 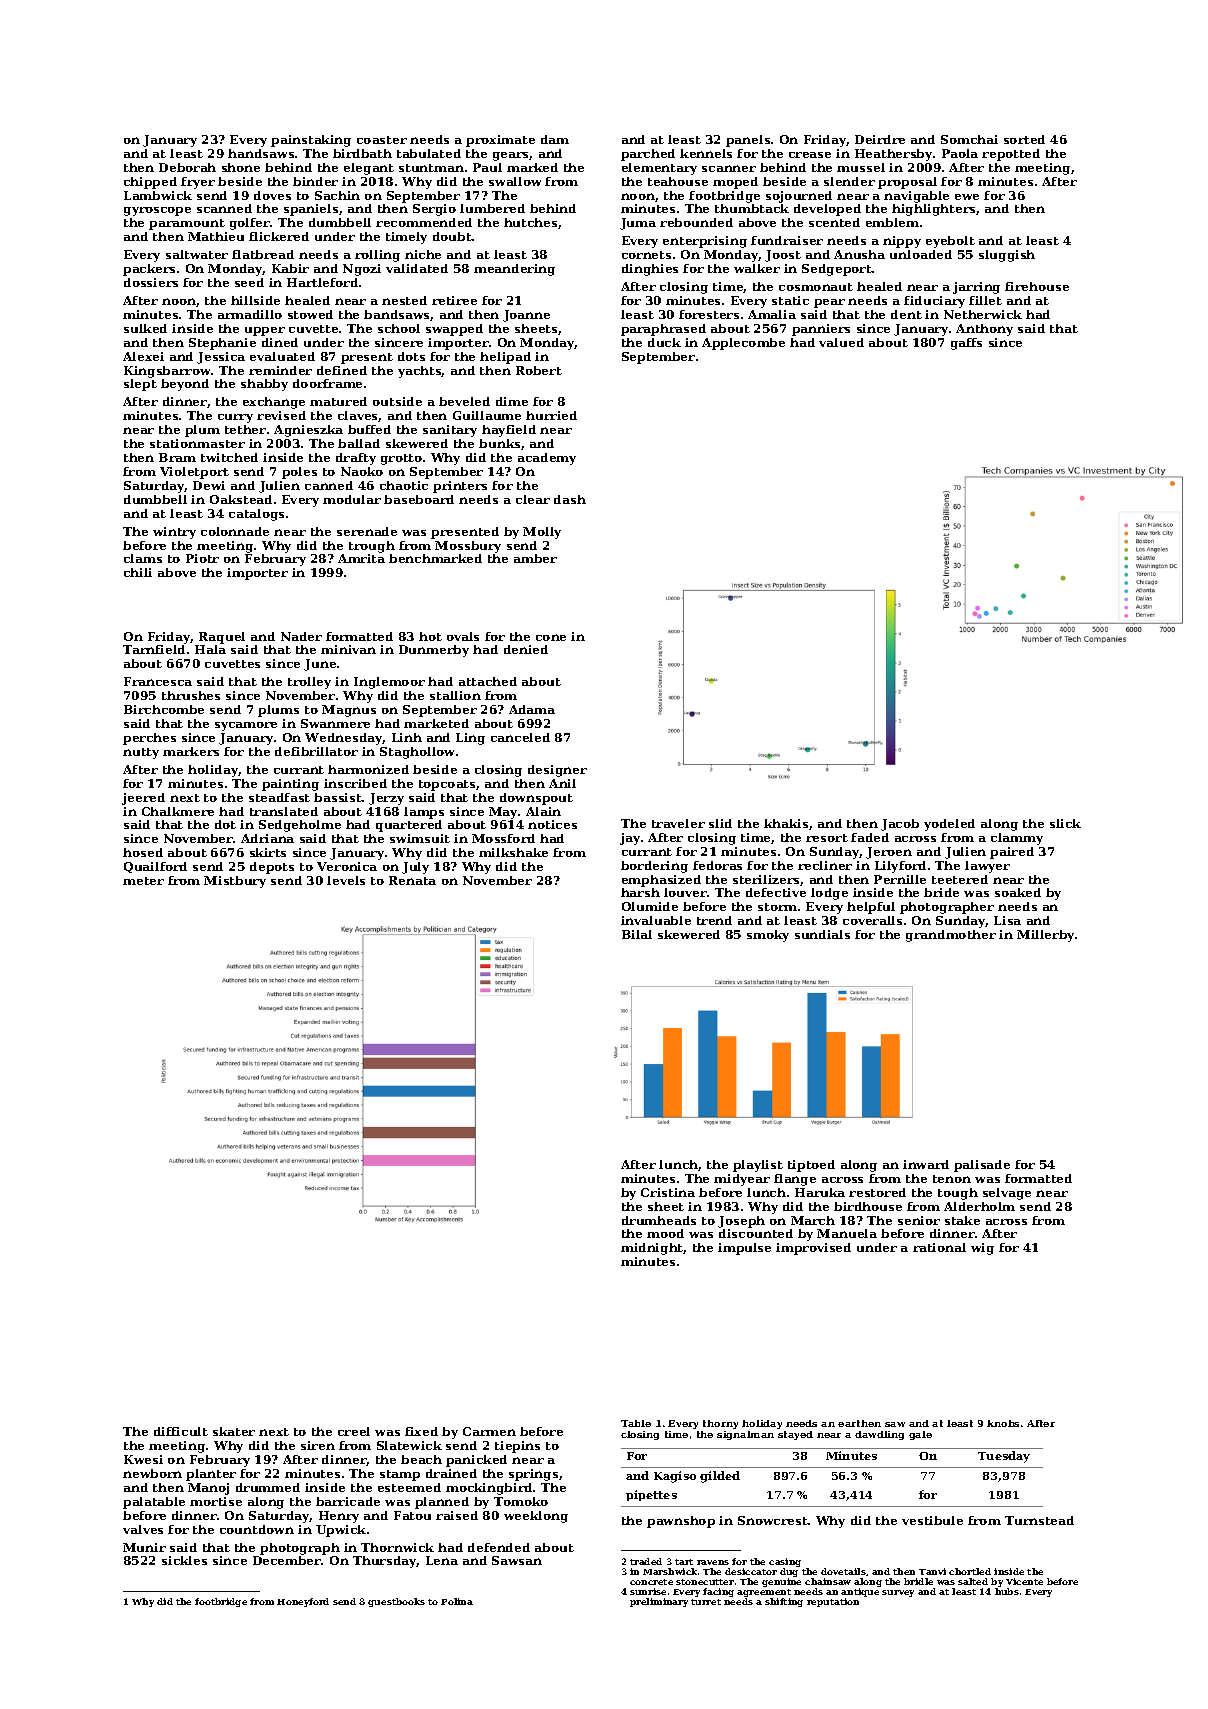 I want to click on Bilal, so click(x=637, y=934).
